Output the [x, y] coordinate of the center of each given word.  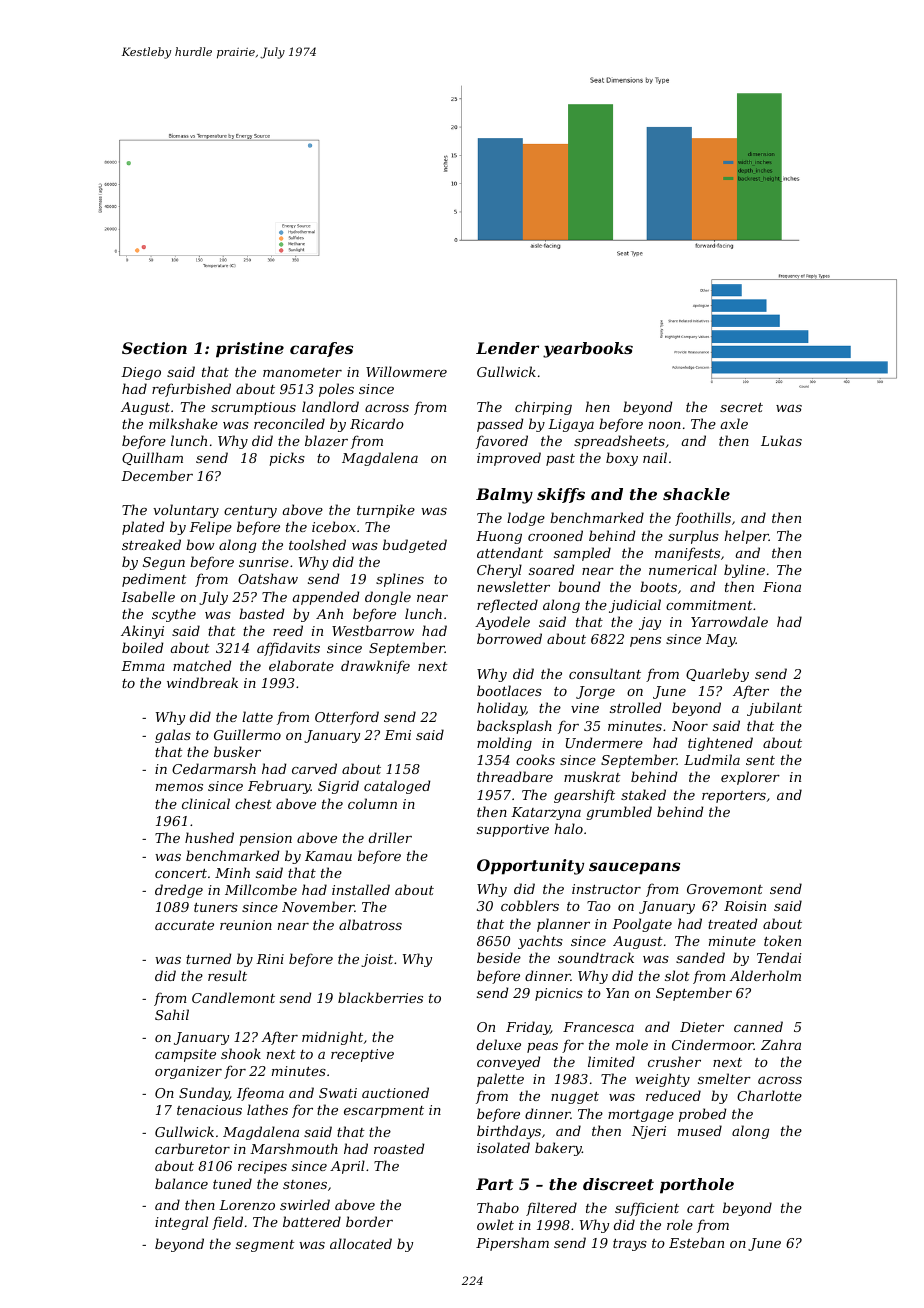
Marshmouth [294, 1148]
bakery [558, 1149]
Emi [397, 735]
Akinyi [142, 632]
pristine [250, 350]
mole [632, 1044]
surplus [693, 537]
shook [241, 1053]
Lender [507, 348]
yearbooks [588, 350]
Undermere [604, 742]
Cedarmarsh [214, 768]
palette [500, 1080]
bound [579, 586]
